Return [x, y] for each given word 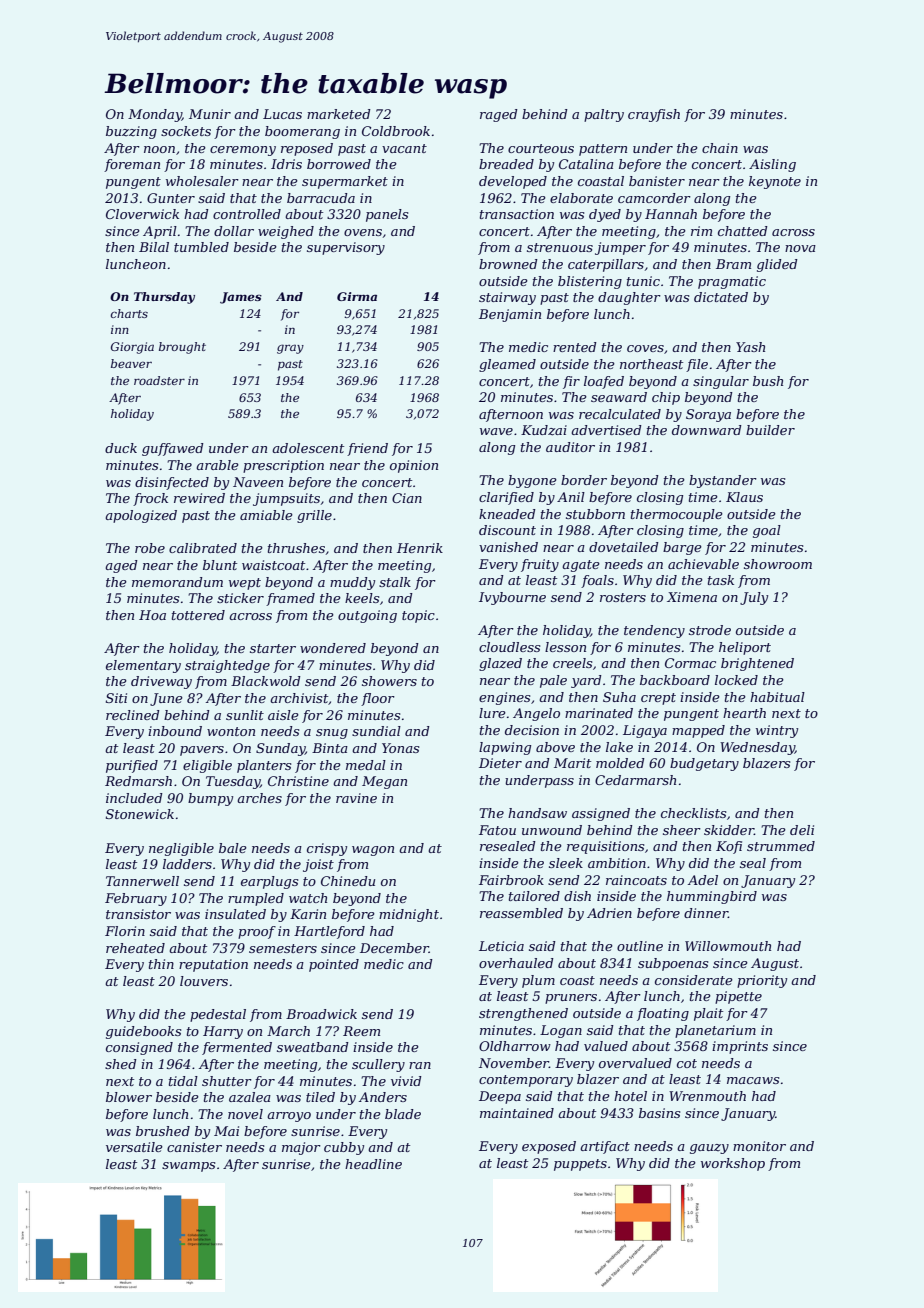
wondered [333, 648]
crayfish [654, 115]
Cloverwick [142, 214]
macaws [753, 1080]
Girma [357, 296]
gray [290, 349]
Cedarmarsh [635, 780]
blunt [220, 565]
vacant [404, 148]
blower [129, 1097]
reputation [213, 965]
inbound [175, 731]
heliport [745, 648]
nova [800, 248]
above [555, 747]
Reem [361, 1031]
